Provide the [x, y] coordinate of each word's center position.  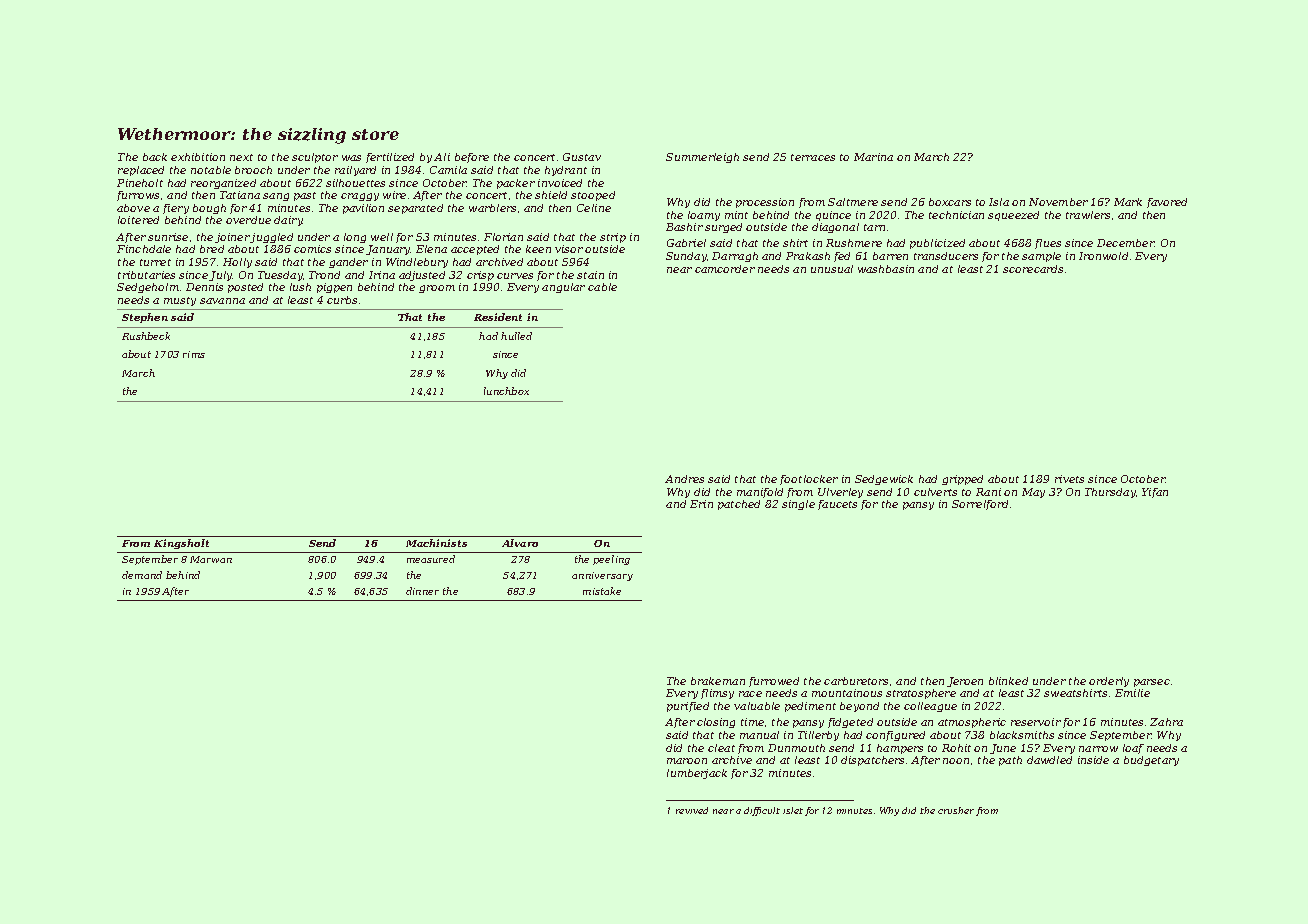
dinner [422, 591]
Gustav [582, 157]
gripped [962, 480]
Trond [324, 275]
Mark [1128, 202]
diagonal [835, 228]
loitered [138, 220]
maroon [687, 761]
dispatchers [872, 761]
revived [692, 810]
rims [194, 354]
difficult [762, 811]
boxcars [950, 202]
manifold [760, 493]
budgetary [1151, 761]
